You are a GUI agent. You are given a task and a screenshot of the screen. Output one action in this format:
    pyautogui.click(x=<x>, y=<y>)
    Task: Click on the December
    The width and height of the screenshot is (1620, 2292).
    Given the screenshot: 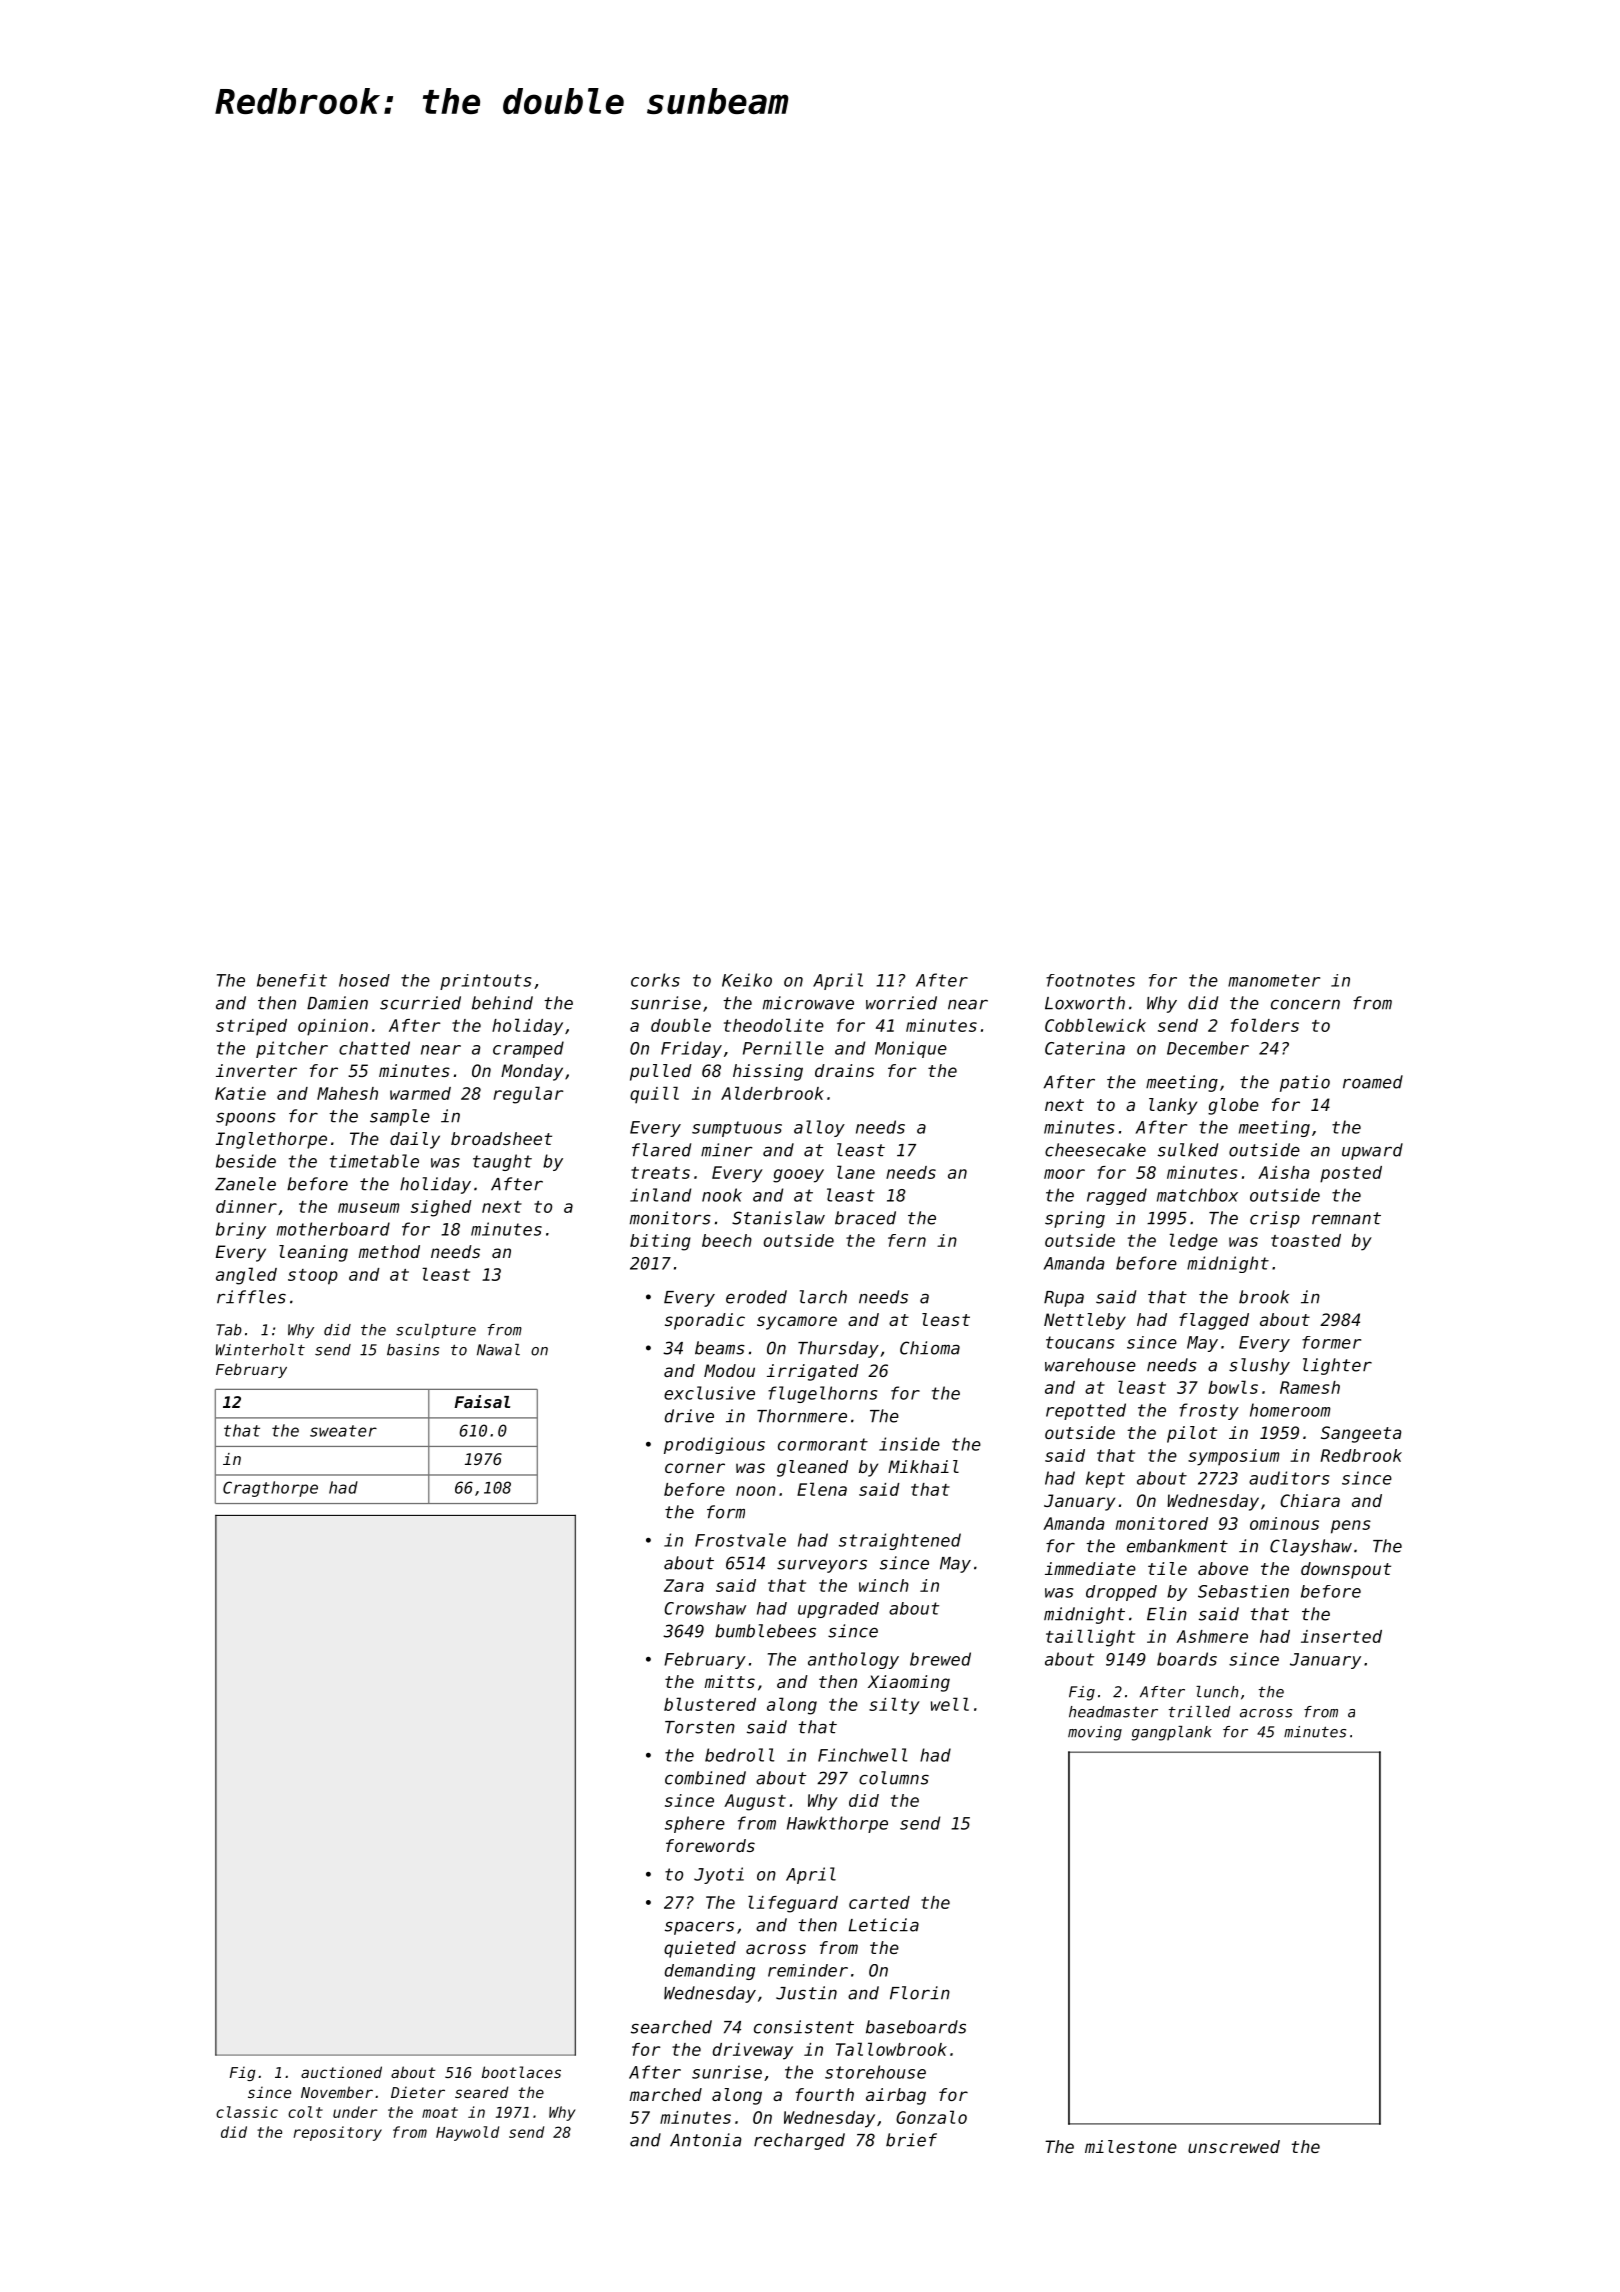 What is the action you would take?
    pyautogui.click(x=1208, y=1048)
